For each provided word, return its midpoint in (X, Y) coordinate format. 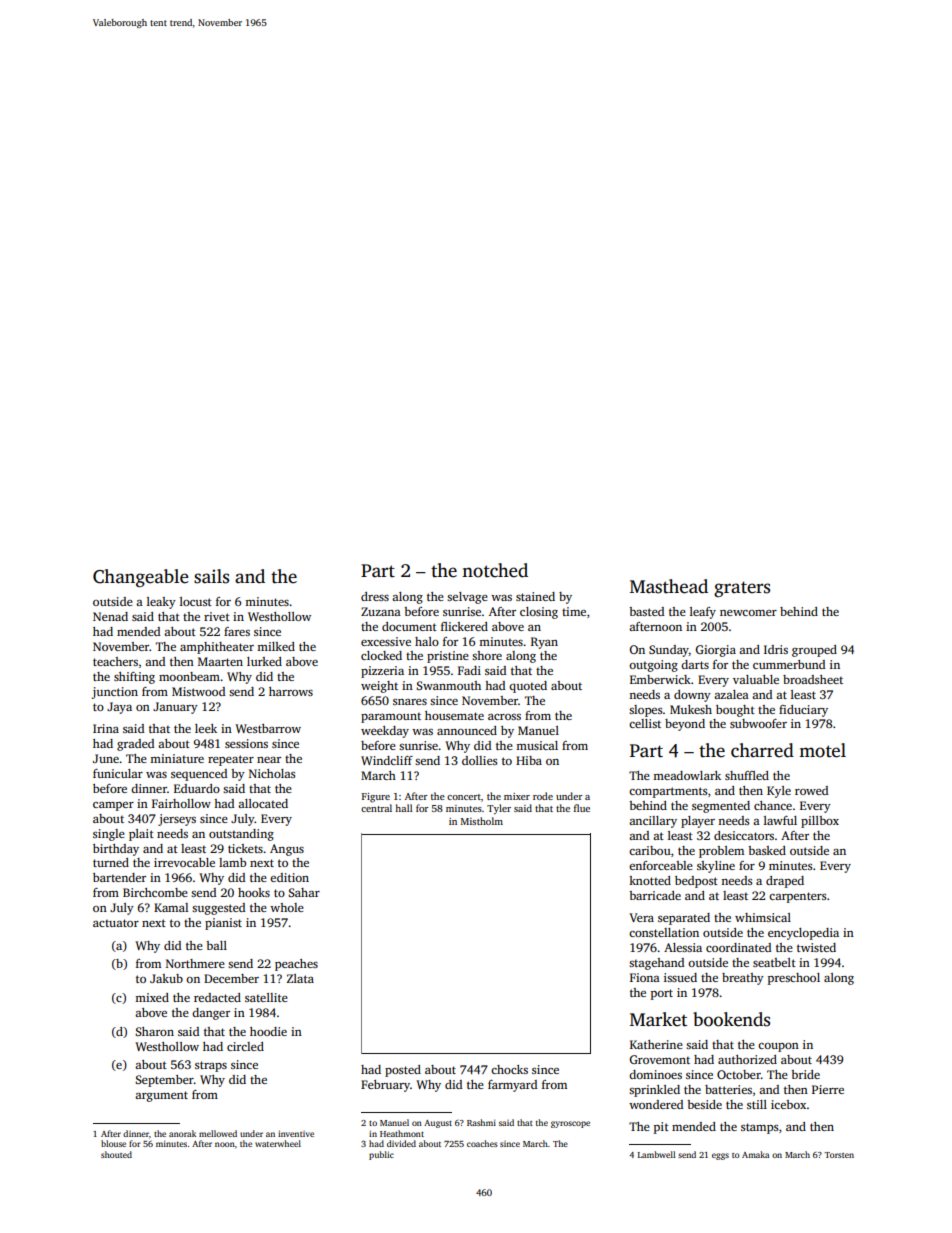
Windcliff (387, 760)
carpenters (797, 897)
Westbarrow (268, 728)
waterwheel (278, 1143)
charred (762, 750)
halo (427, 641)
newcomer (748, 613)
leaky (161, 603)
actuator (116, 923)
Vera (641, 917)
